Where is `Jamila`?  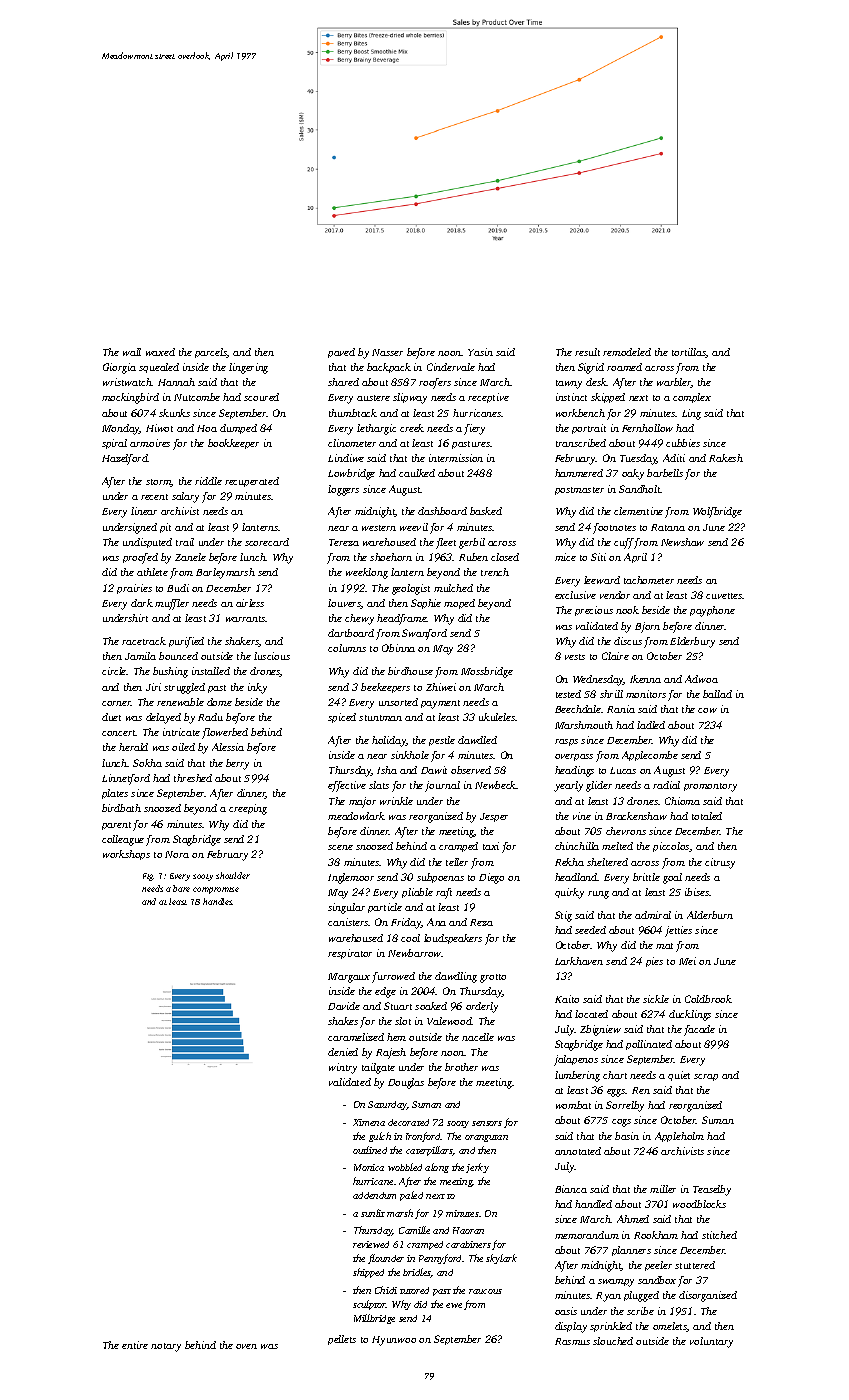
Jamila is located at coordinates (140, 656).
